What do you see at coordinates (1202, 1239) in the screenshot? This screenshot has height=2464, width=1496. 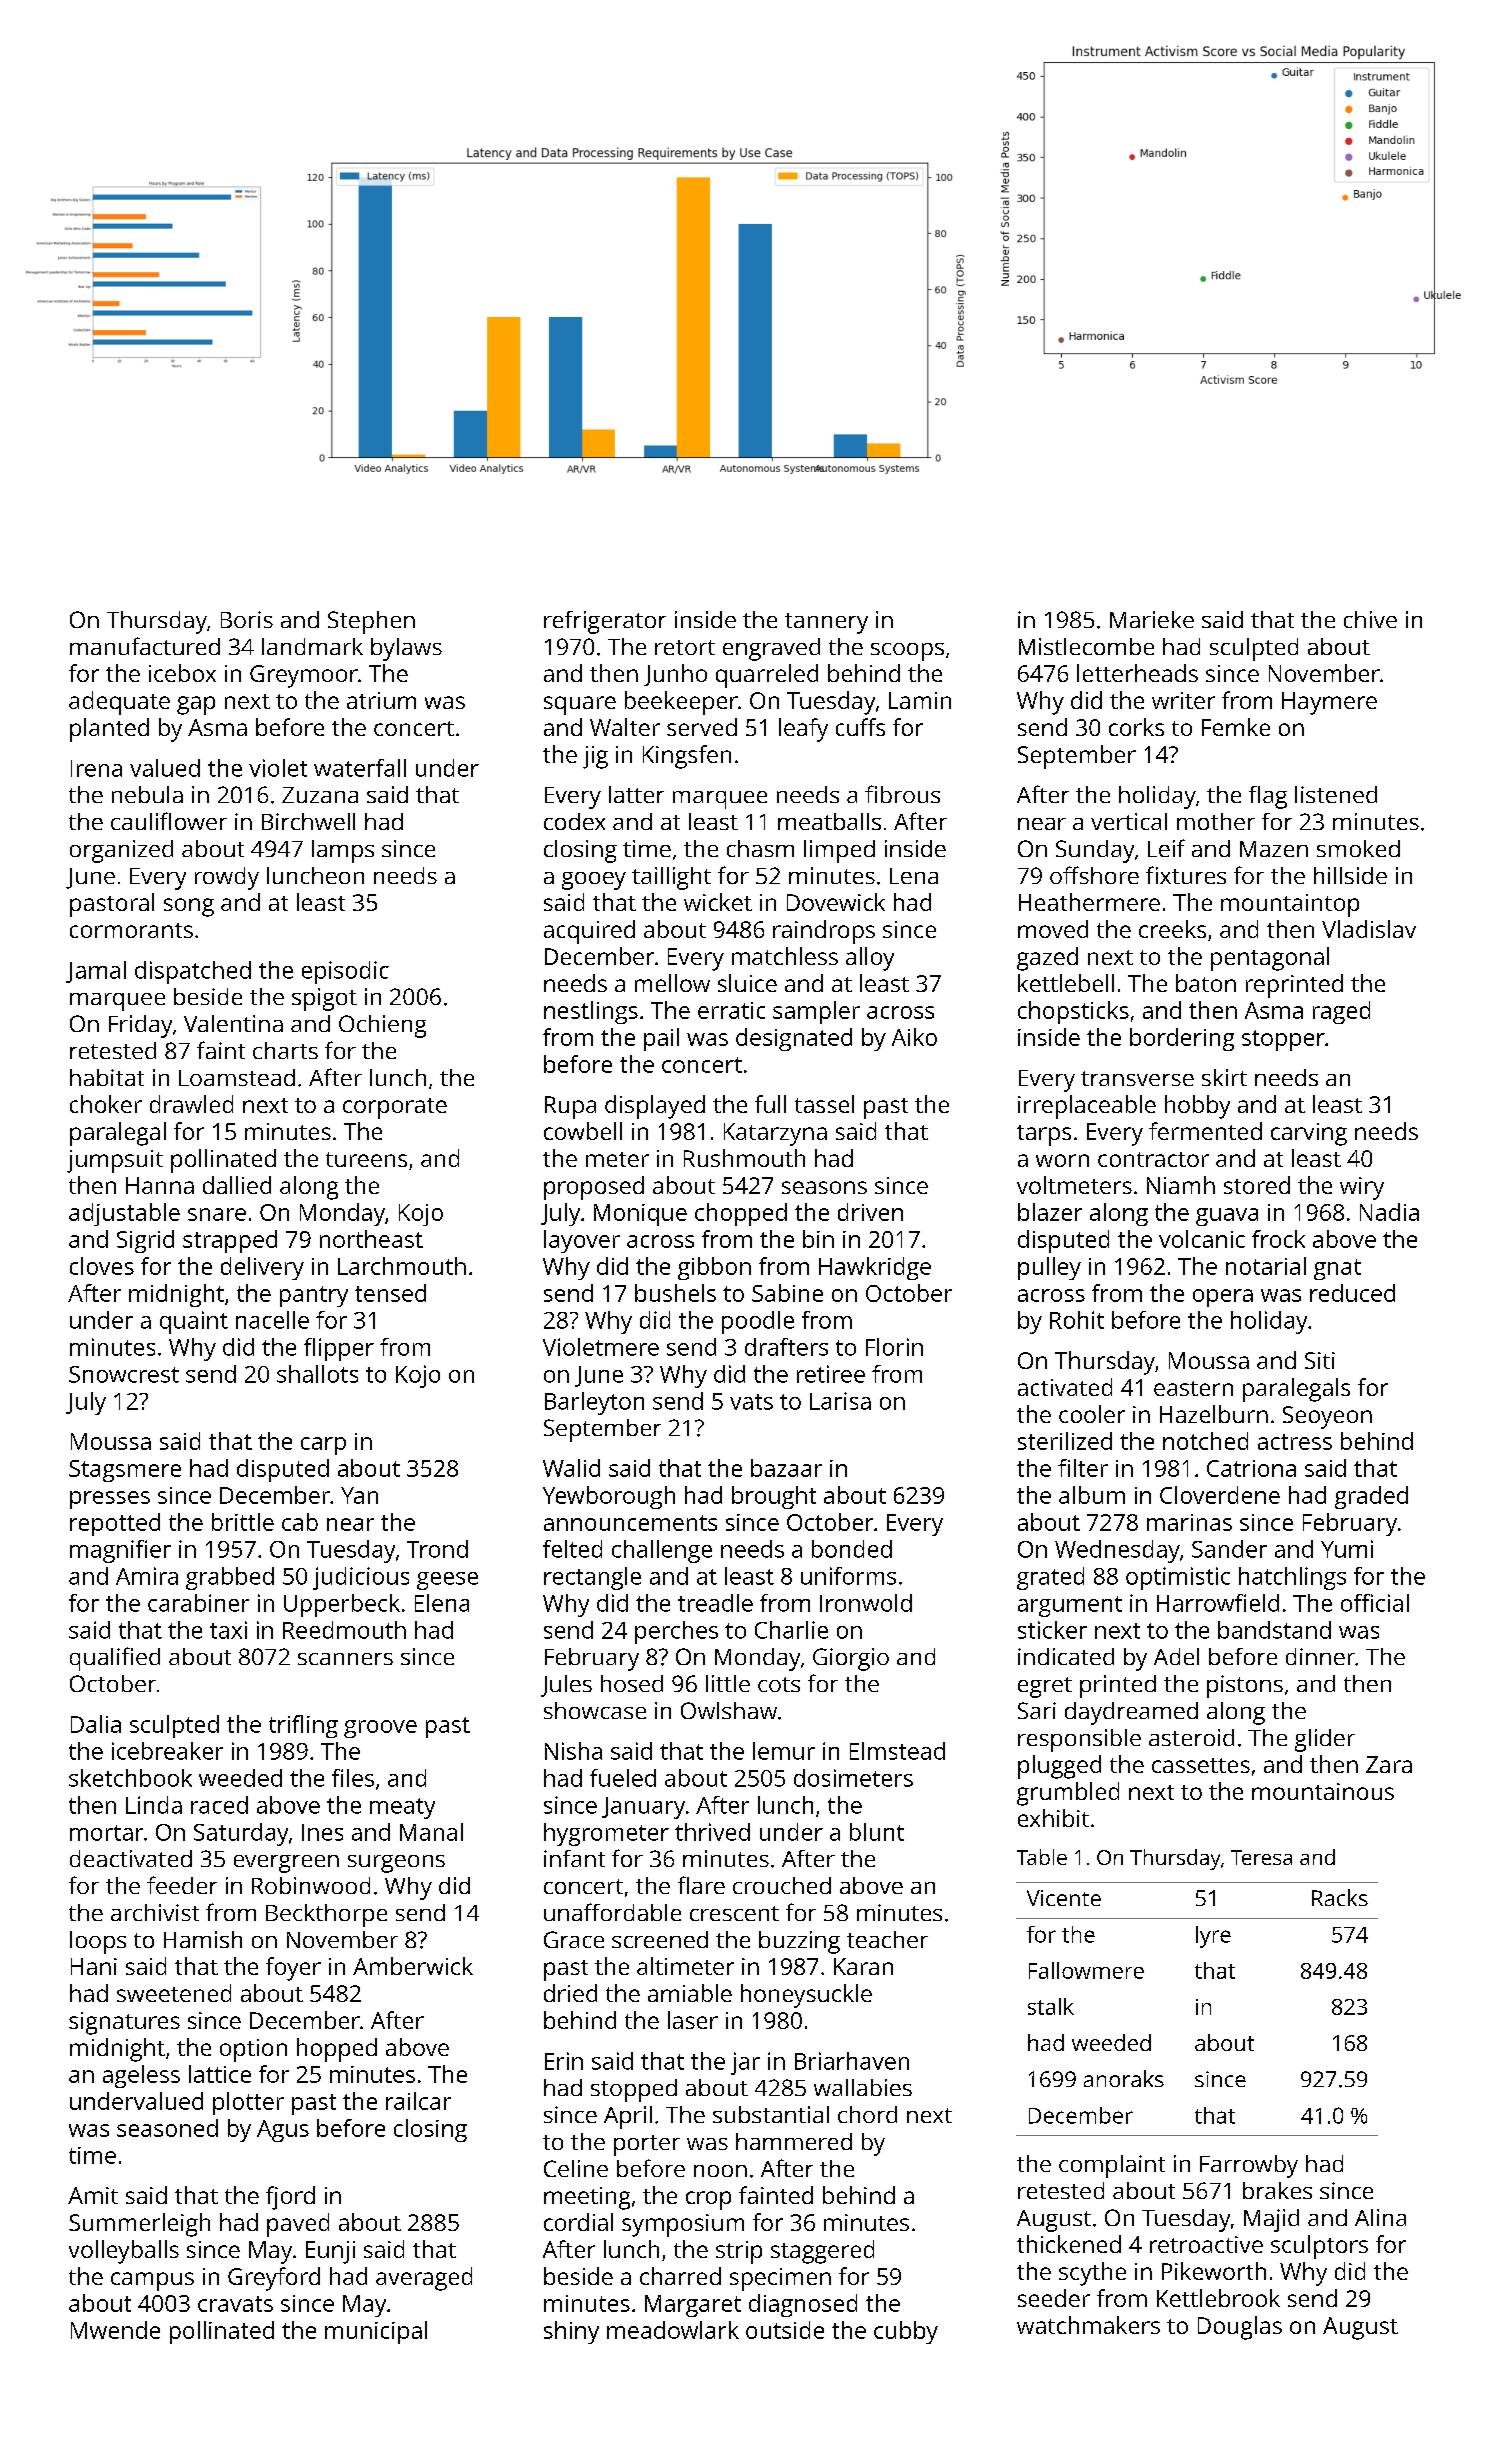 I see `volcanic` at bounding box center [1202, 1239].
